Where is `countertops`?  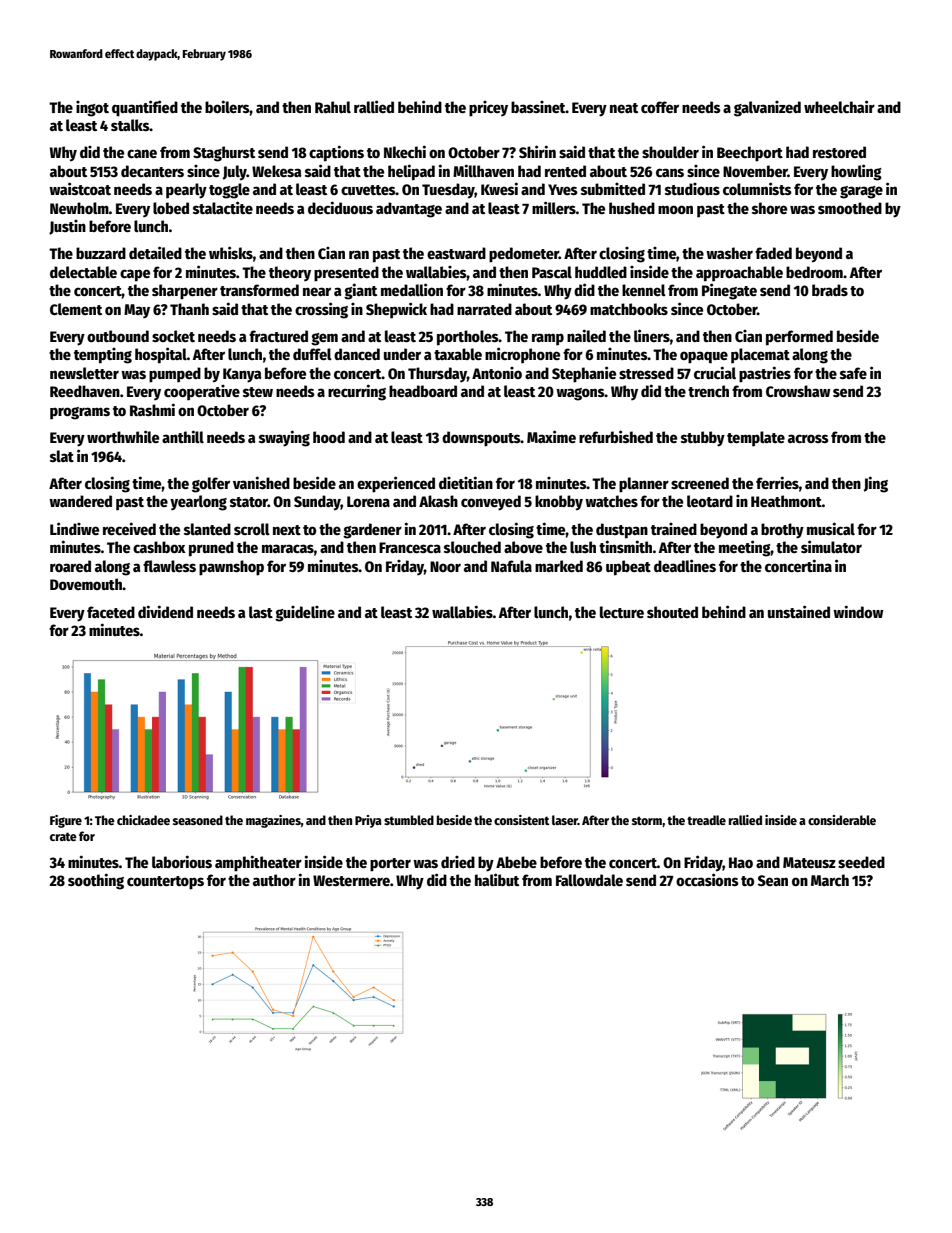 countertops is located at coordinates (165, 883).
